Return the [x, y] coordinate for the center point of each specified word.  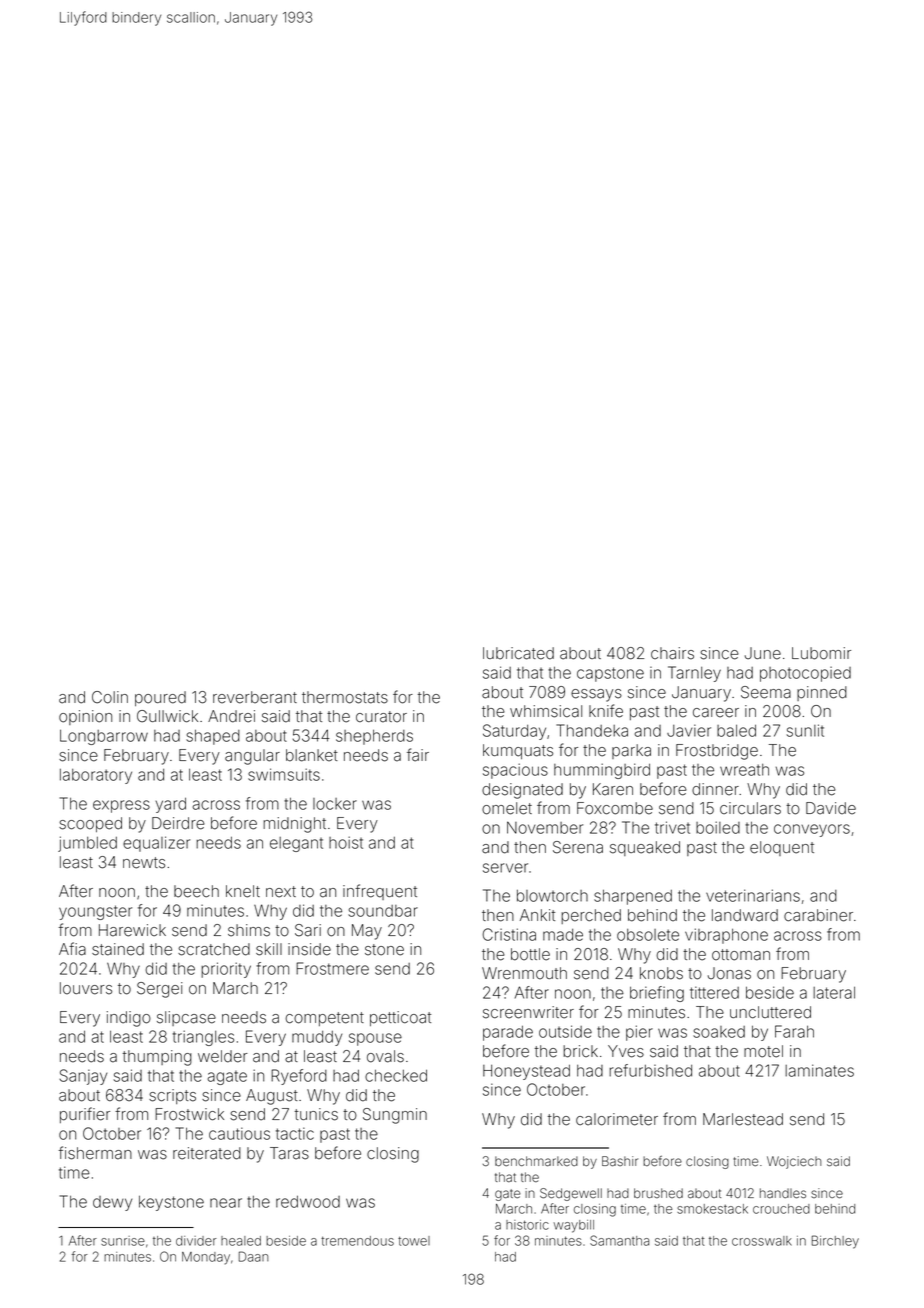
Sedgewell [571, 1194]
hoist [346, 842]
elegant [296, 844]
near [226, 1203]
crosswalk [762, 1241]
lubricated [518, 653]
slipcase [186, 1018]
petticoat [400, 1018]
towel [414, 1241]
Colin [110, 697]
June [763, 653]
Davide [831, 808]
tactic [295, 1133]
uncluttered [770, 1012]
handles [783, 1193]
